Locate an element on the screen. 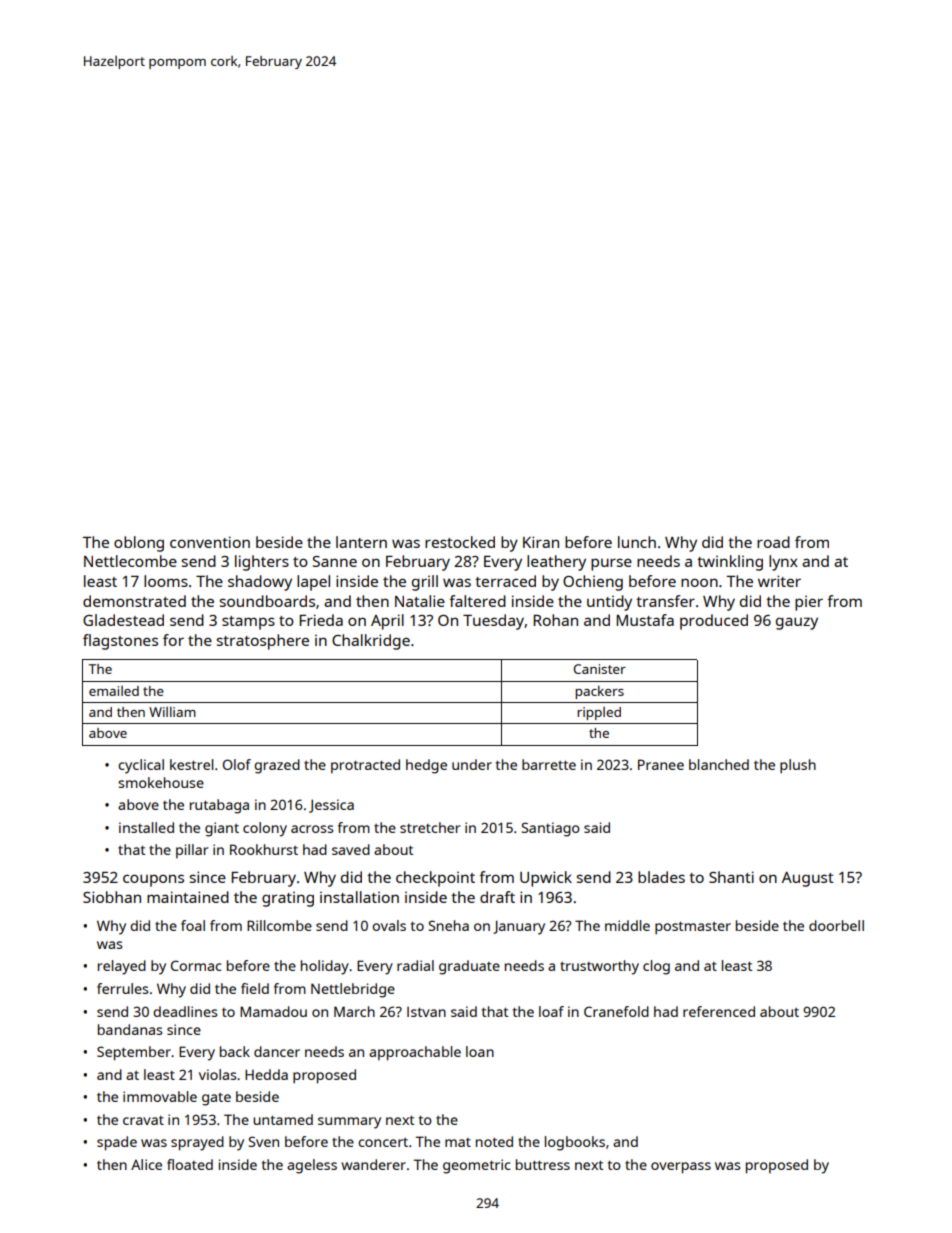  ovals is located at coordinates (389, 925).
